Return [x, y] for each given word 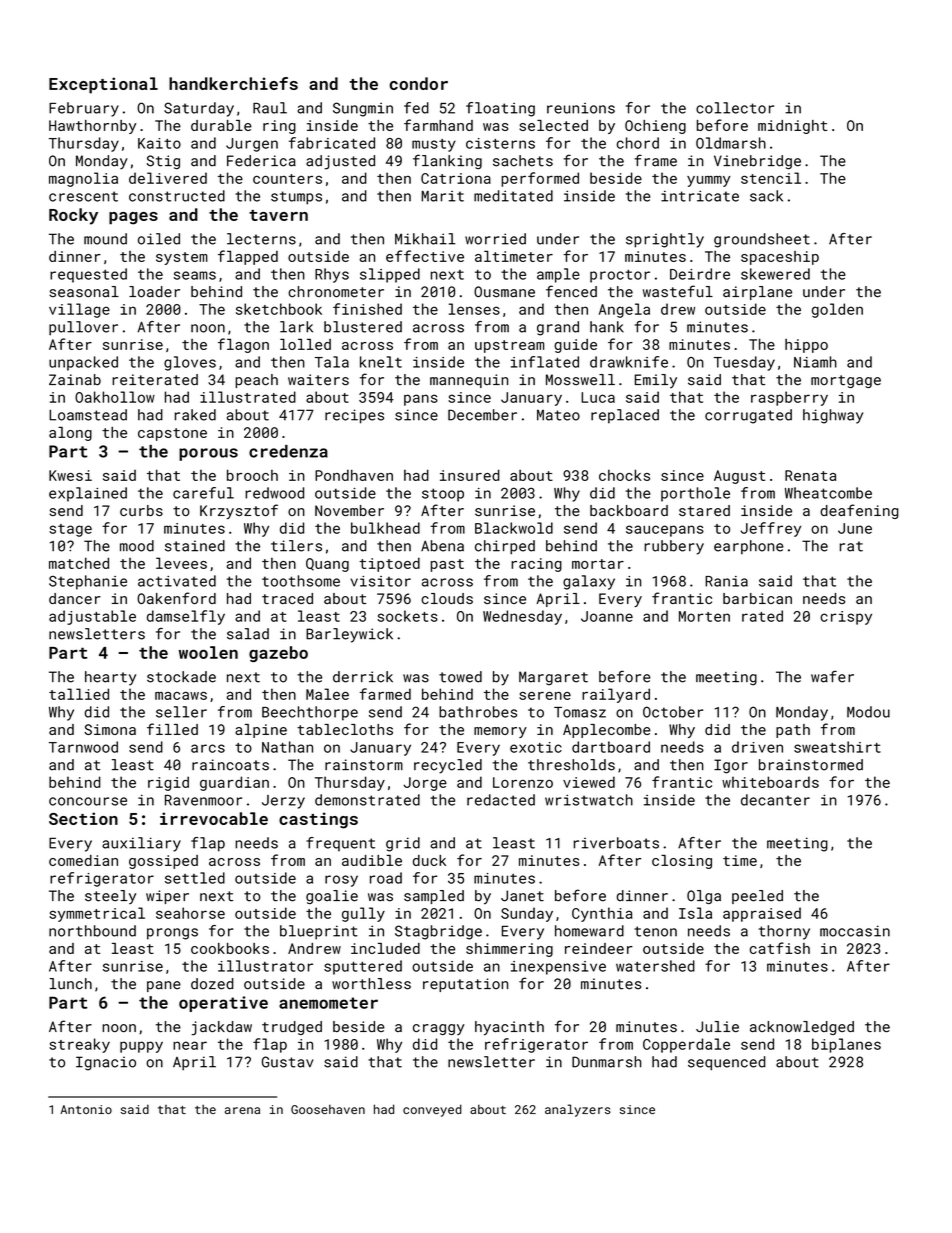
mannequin [469, 381]
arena [242, 1110]
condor [418, 83]
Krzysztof [239, 511]
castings [318, 820]
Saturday [199, 109]
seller [181, 712]
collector [735, 108]
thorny [784, 932]
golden [837, 310]
